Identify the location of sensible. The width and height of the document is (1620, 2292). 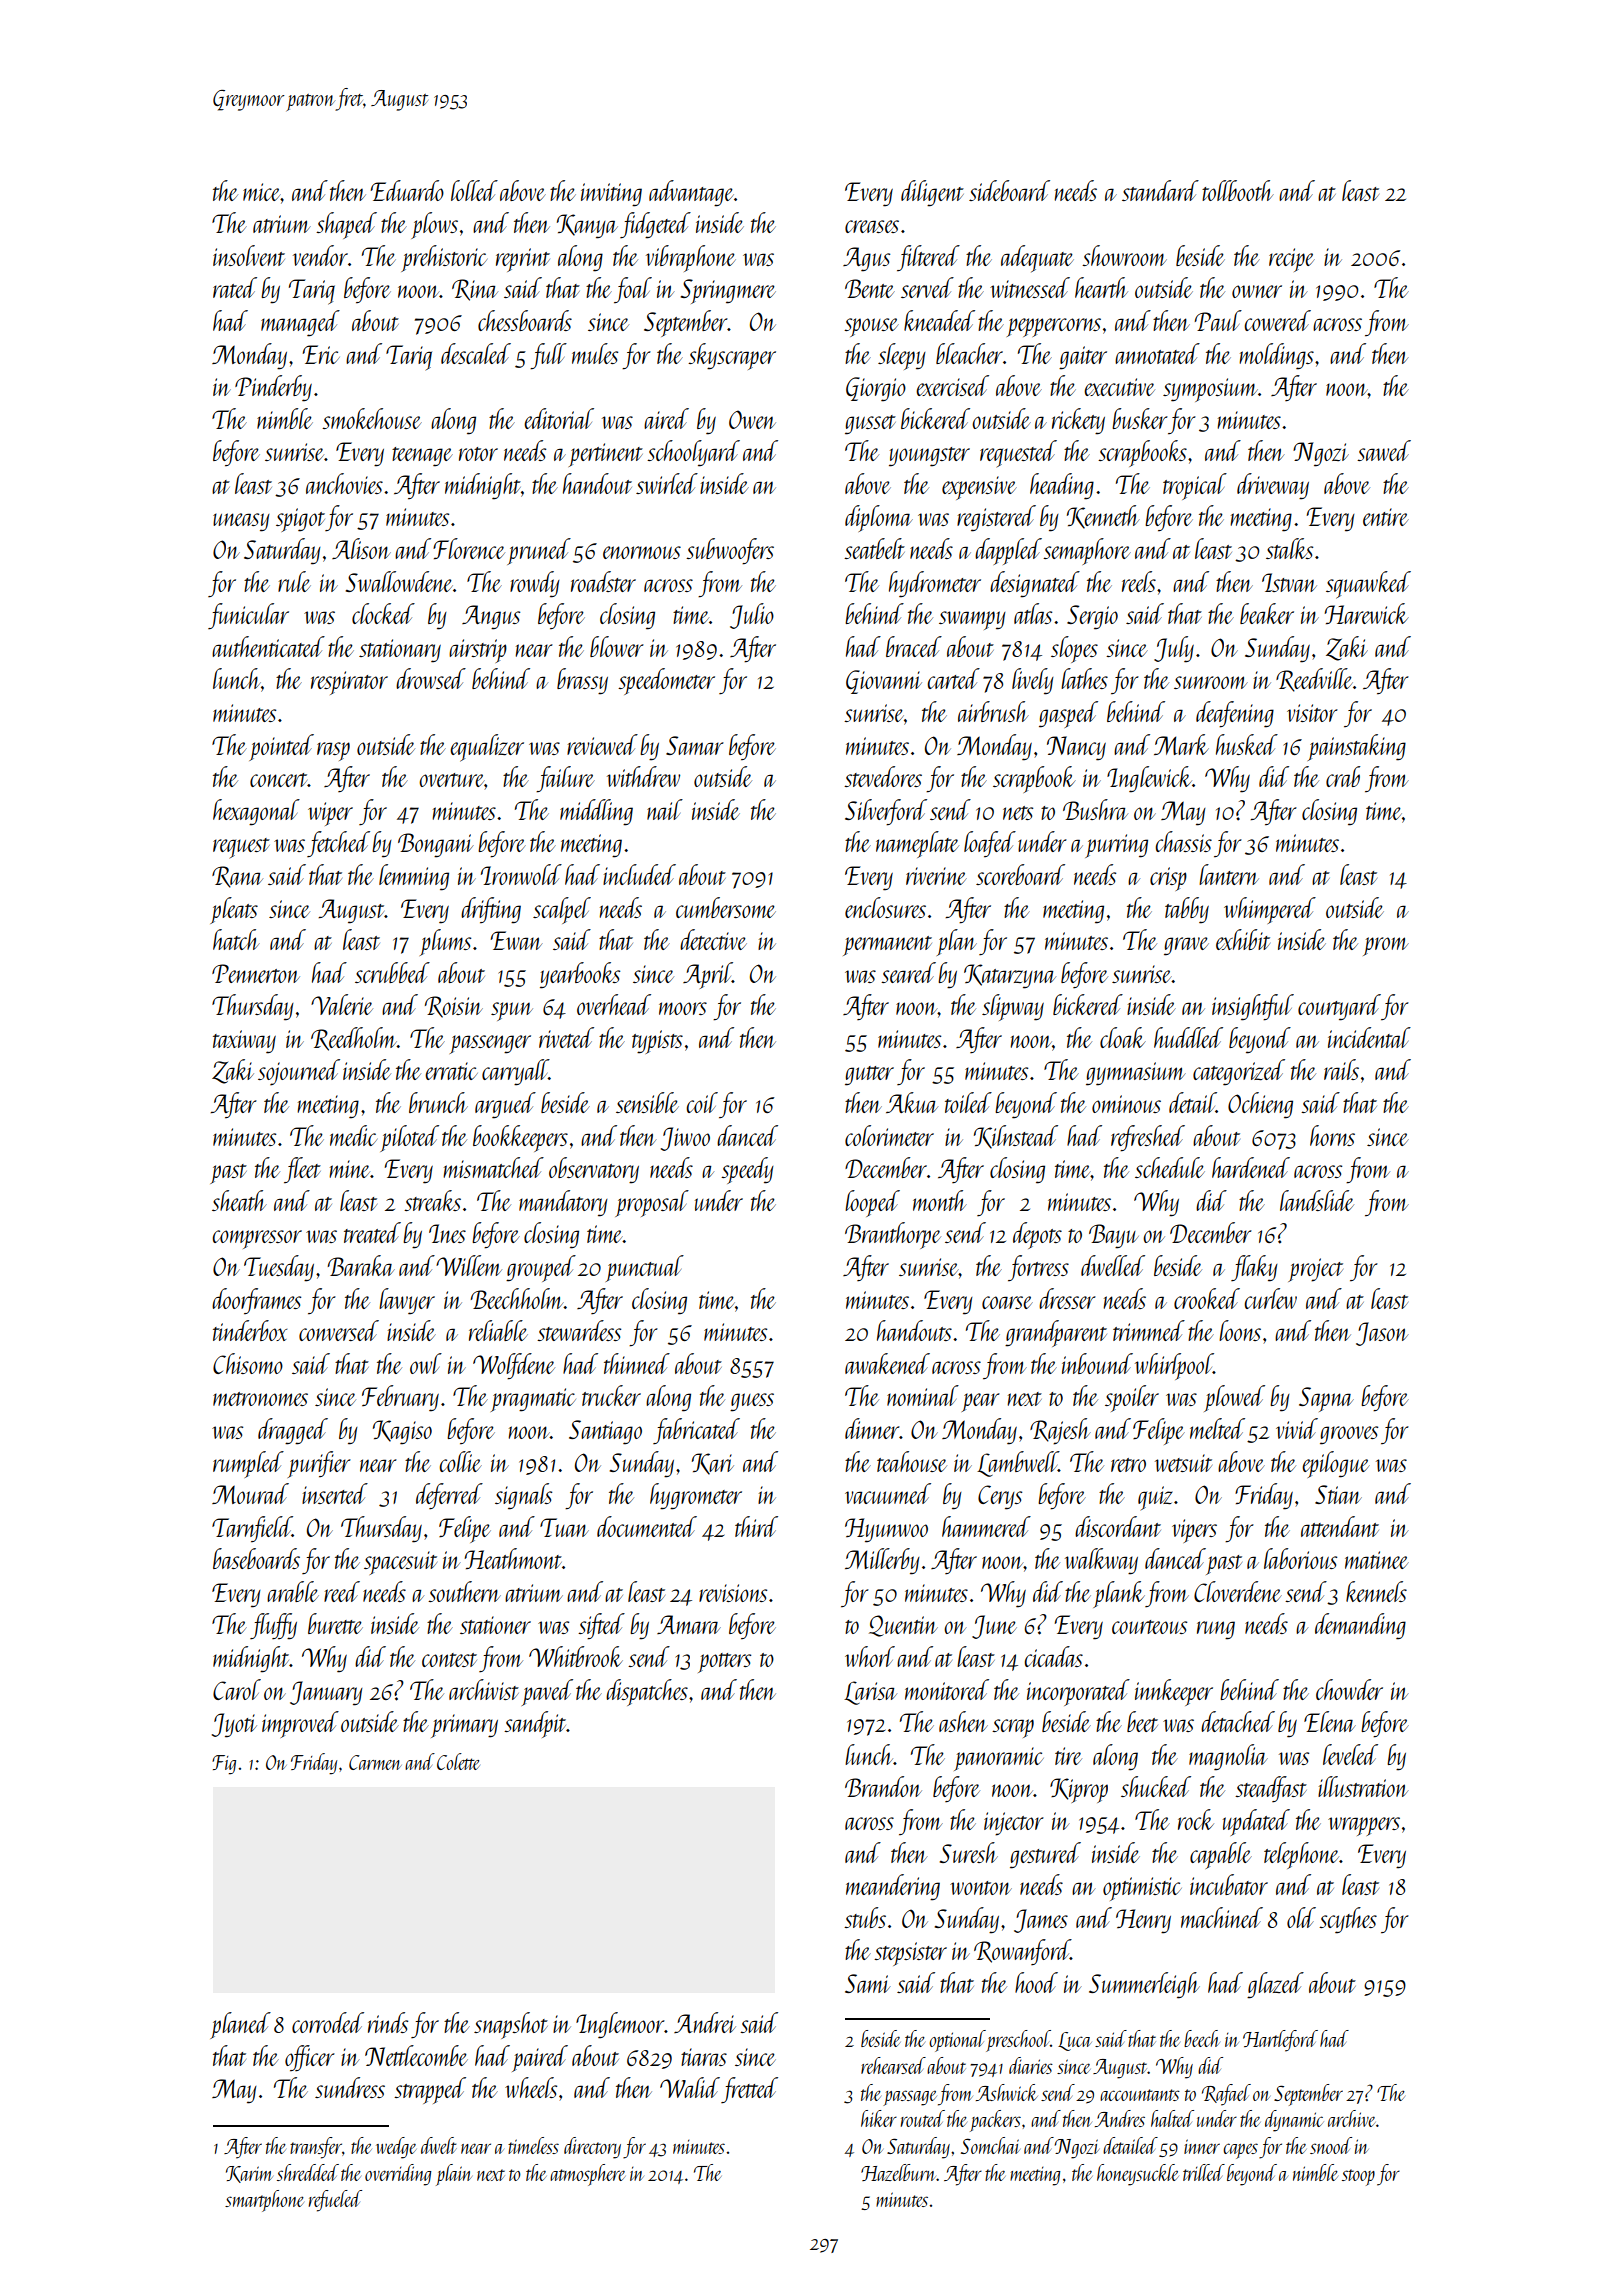
(647, 1102).
